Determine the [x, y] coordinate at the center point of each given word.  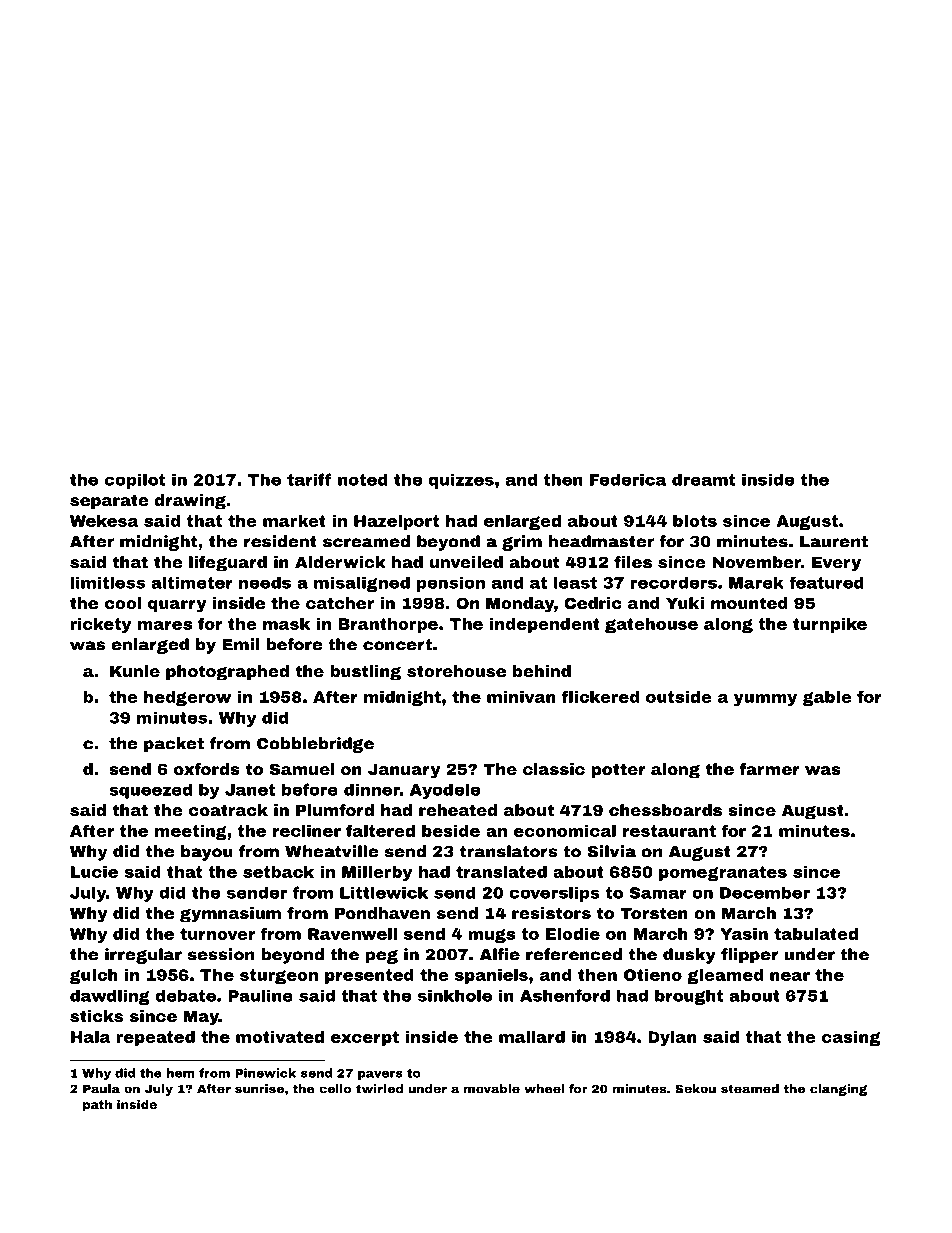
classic [554, 769]
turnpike [830, 625]
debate [186, 995]
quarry [177, 606]
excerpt [365, 1038]
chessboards [665, 810]
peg [381, 957]
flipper [750, 956]
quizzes [461, 481]
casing [851, 1038]
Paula [101, 1089]
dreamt [703, 479]
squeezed [150, 791]
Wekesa [104, 521]
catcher [340, 603]
